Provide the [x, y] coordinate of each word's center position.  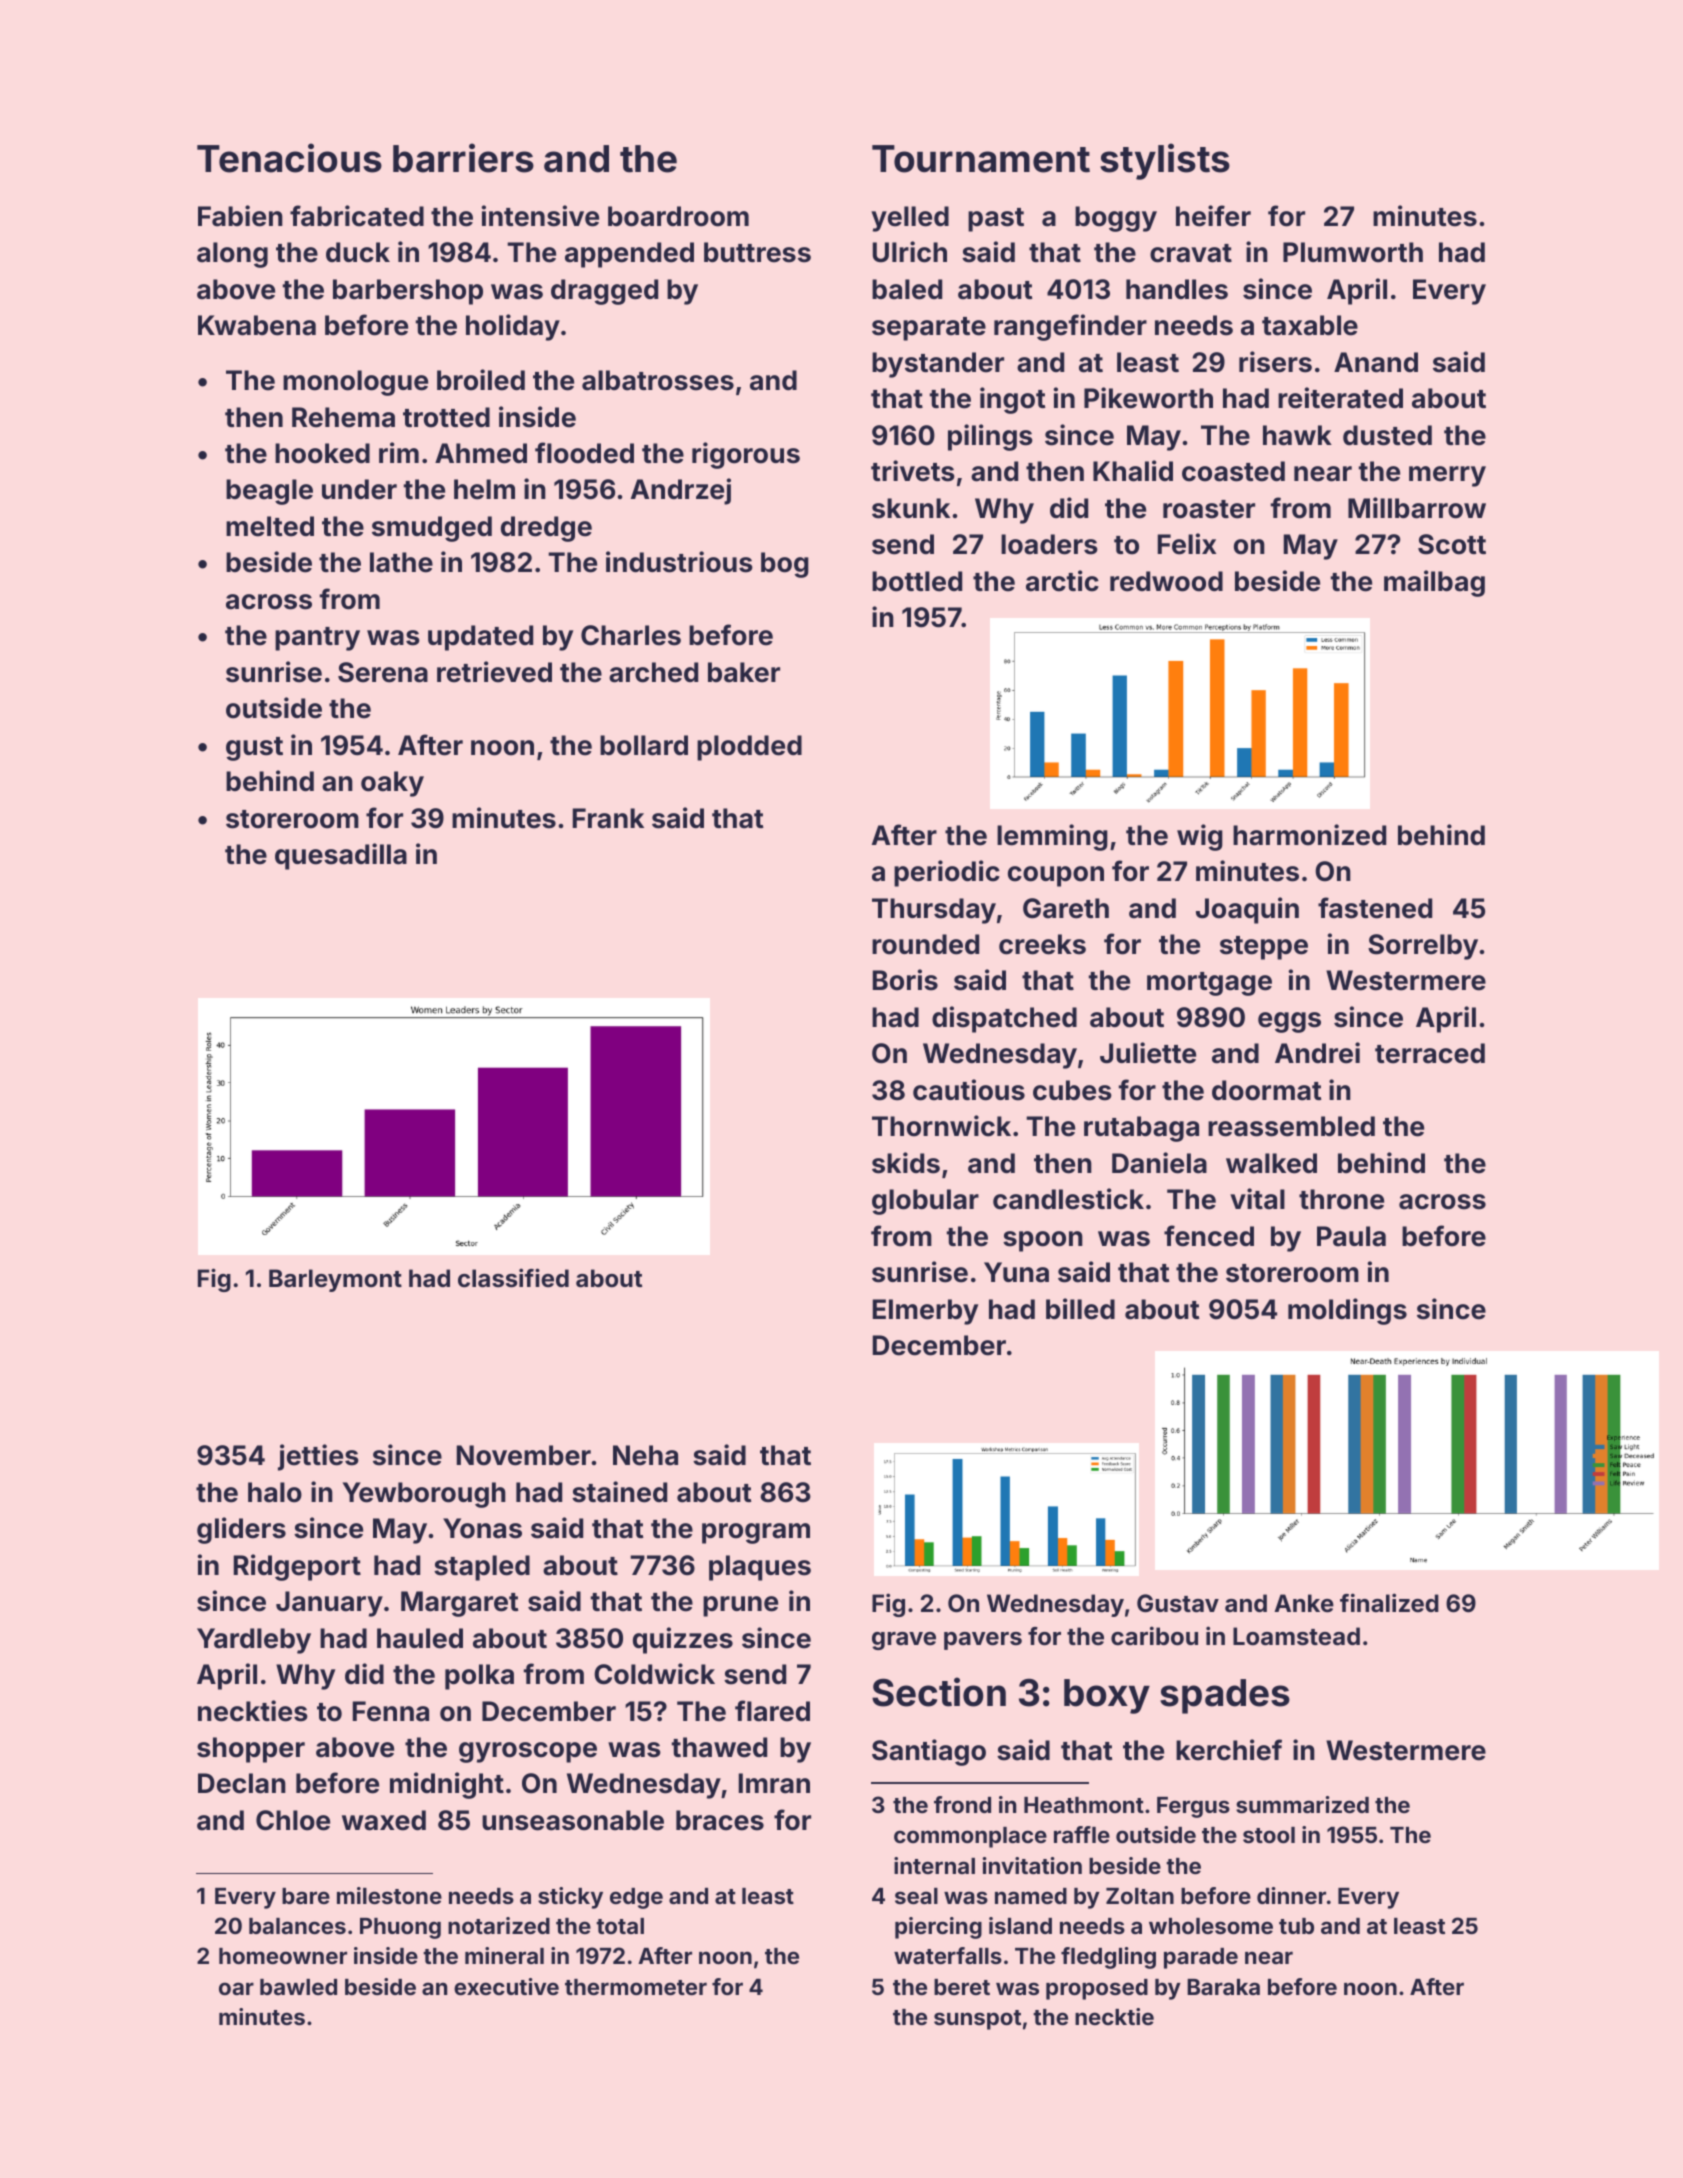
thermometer [636, 1987]
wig [1200, 837]
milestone [389, 1895]
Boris [905, 980]
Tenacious [289, 158]
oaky [392, 784]
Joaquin [1247, 910]
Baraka [1223, 1987]
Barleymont [335, 1280]
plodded [749, 748]
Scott [1452, 544]
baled [907, 289]
